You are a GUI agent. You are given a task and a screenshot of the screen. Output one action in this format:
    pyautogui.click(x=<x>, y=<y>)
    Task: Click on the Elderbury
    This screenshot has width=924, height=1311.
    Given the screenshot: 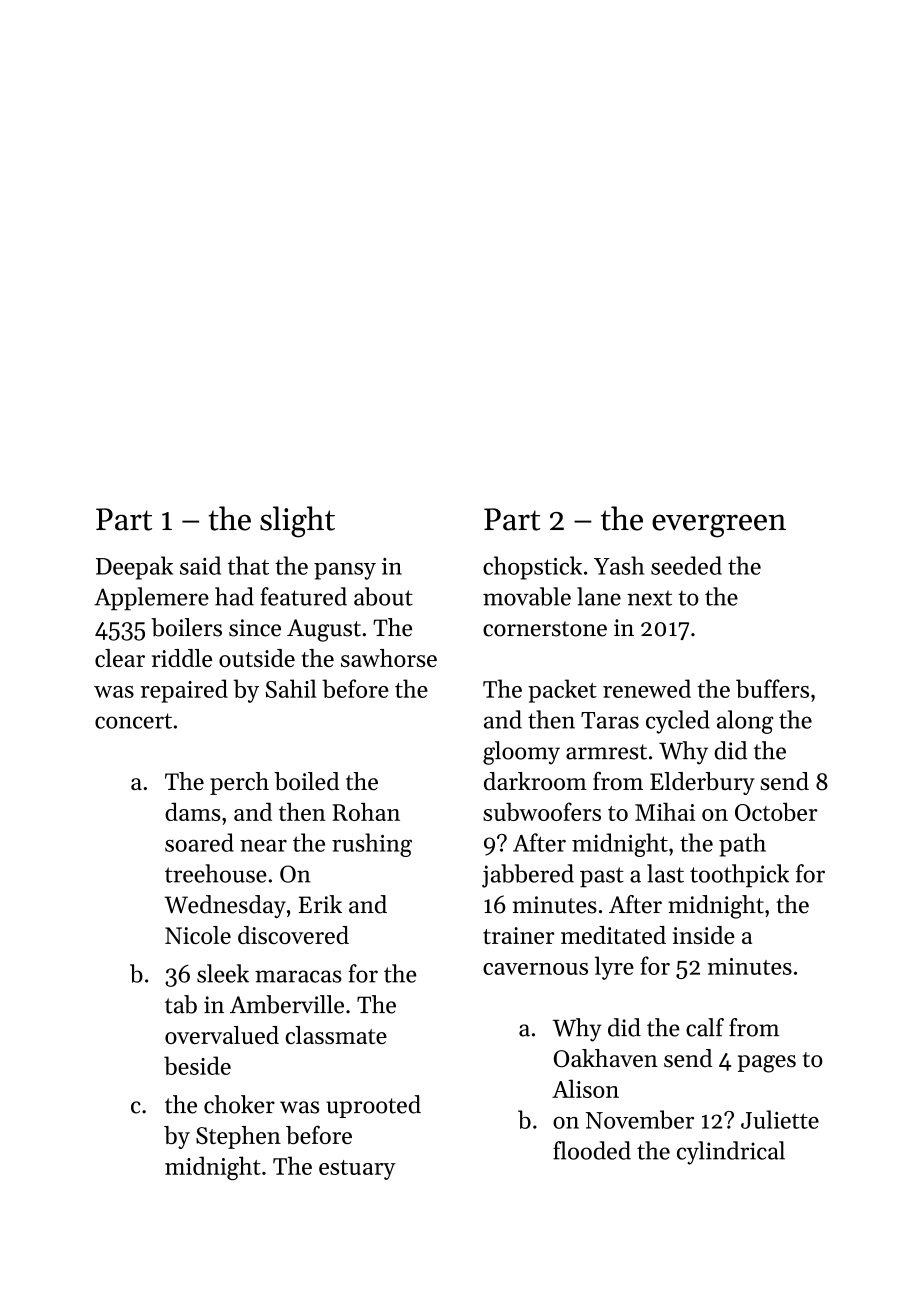 What is the action you would take?
    pyautogui.click(x=702, y=783)
